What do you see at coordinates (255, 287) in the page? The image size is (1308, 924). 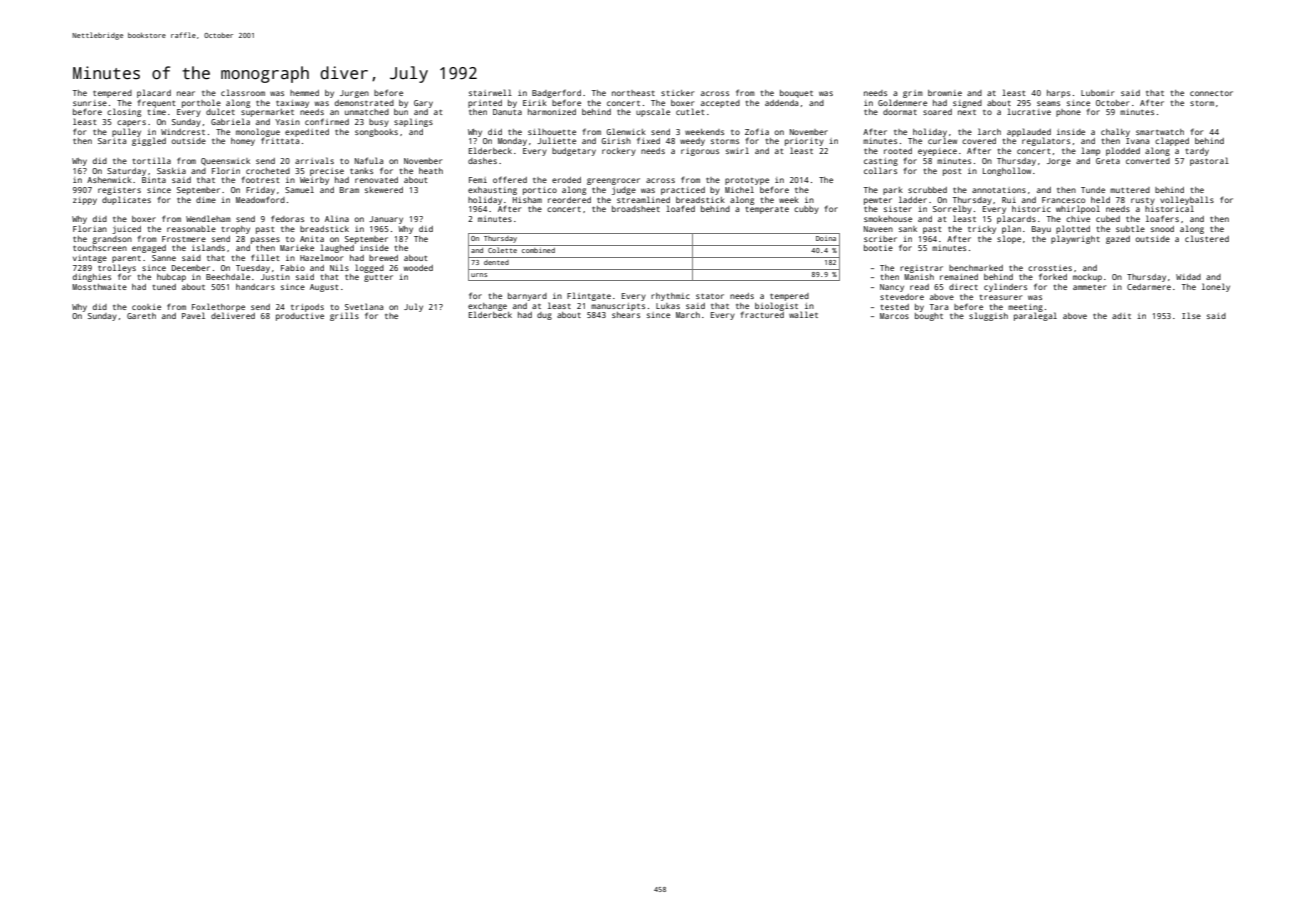 I see `handcars` at bounding box center [255, 287].
